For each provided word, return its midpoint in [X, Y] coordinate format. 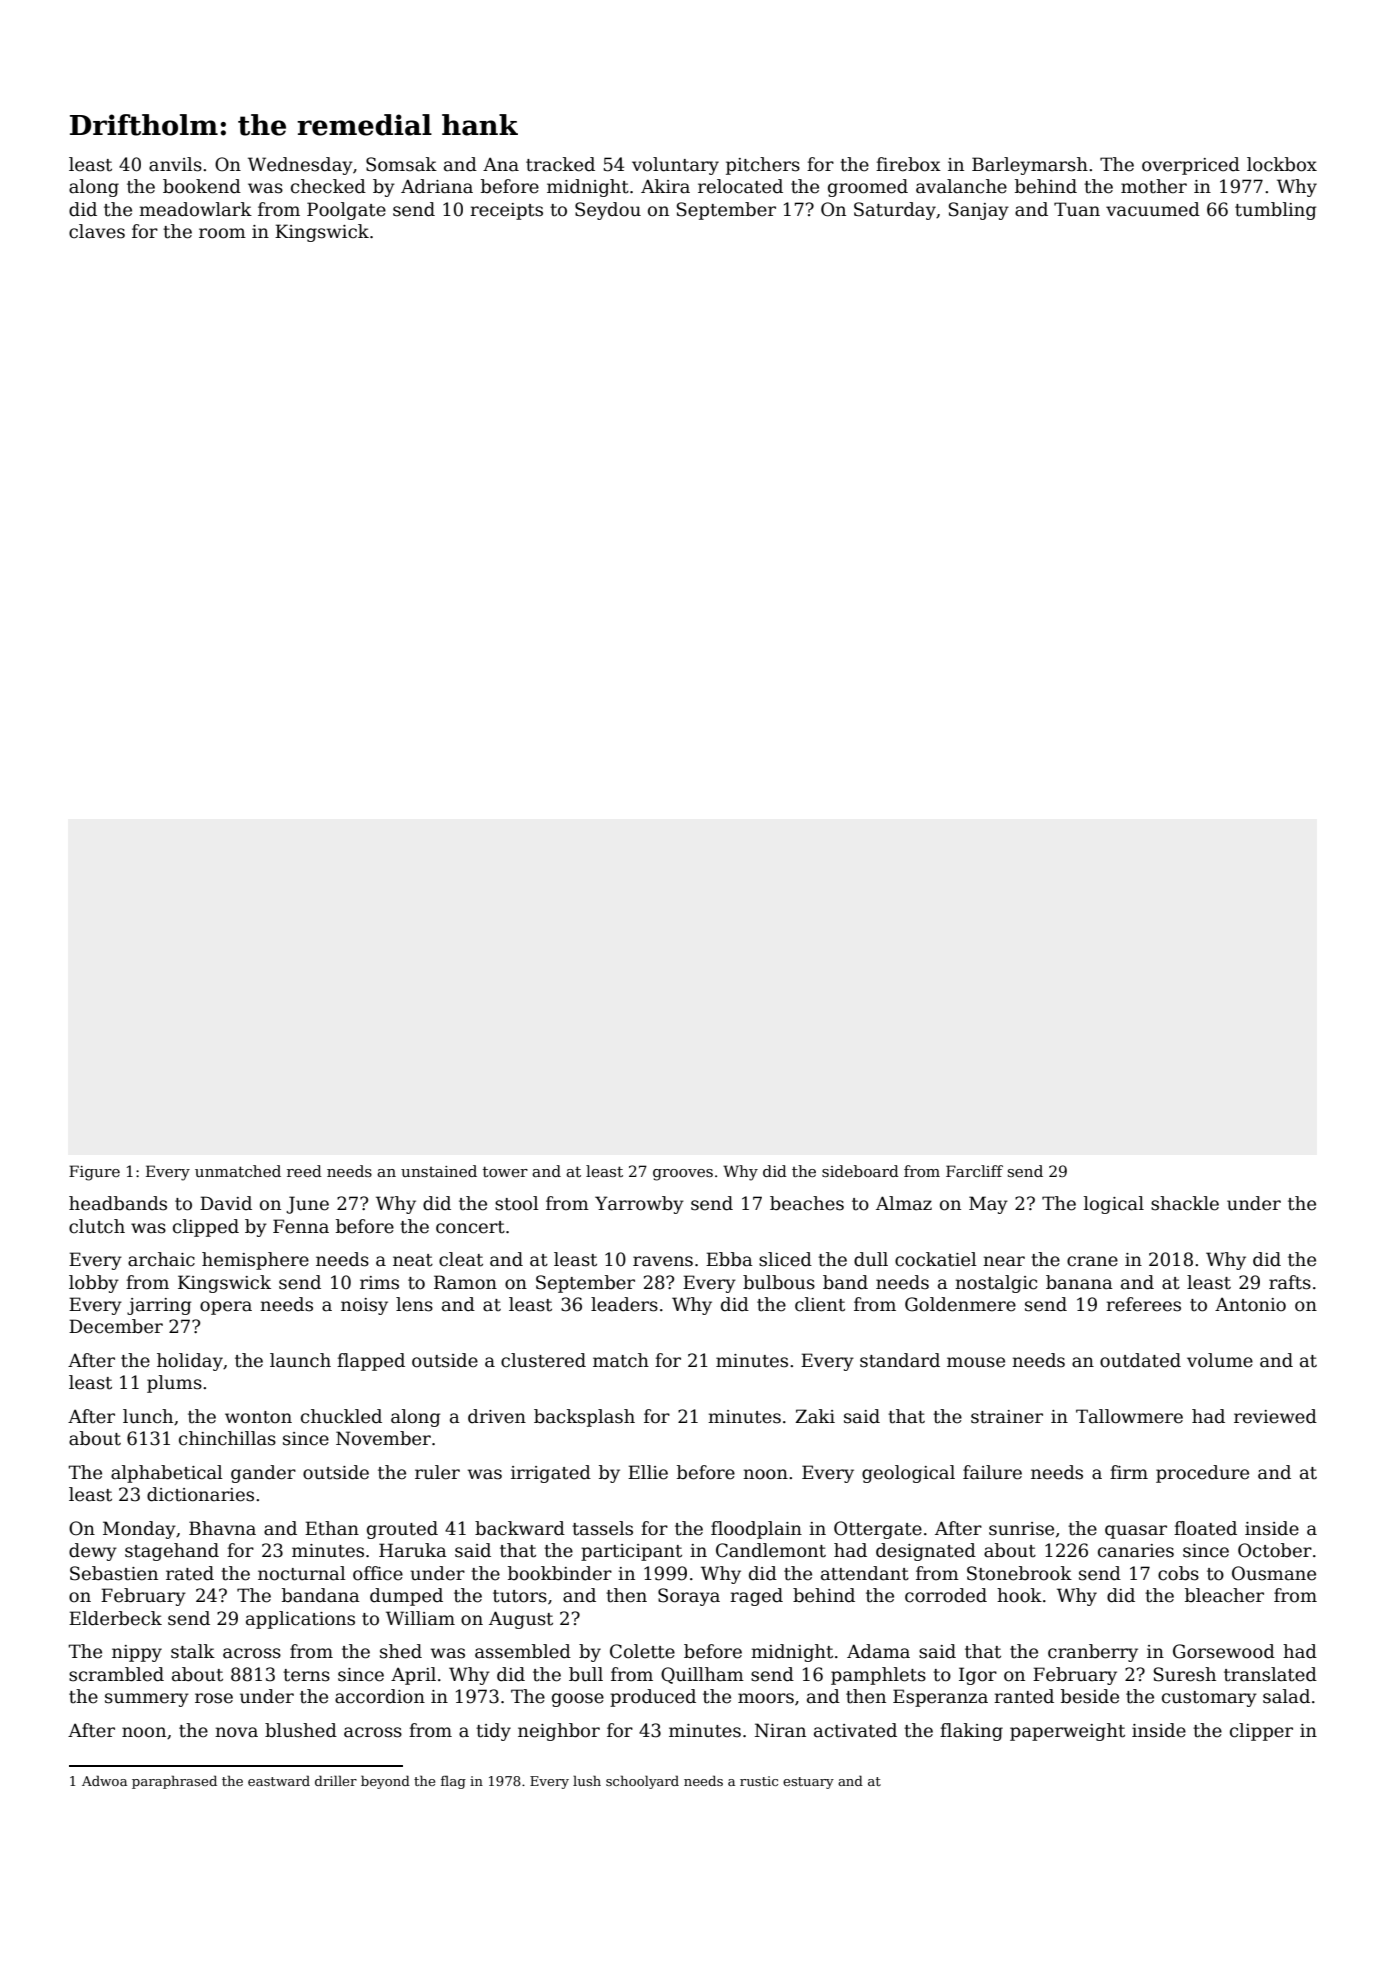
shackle [1185, 1203]
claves [97, 231]
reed [304, 1171]
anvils [175, 164]
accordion [380, 1696]
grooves [683, 1175]
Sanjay [979, 211]
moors [766, 1698]
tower [505, 1171]
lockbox [1282, 164]
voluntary [675, 166]
